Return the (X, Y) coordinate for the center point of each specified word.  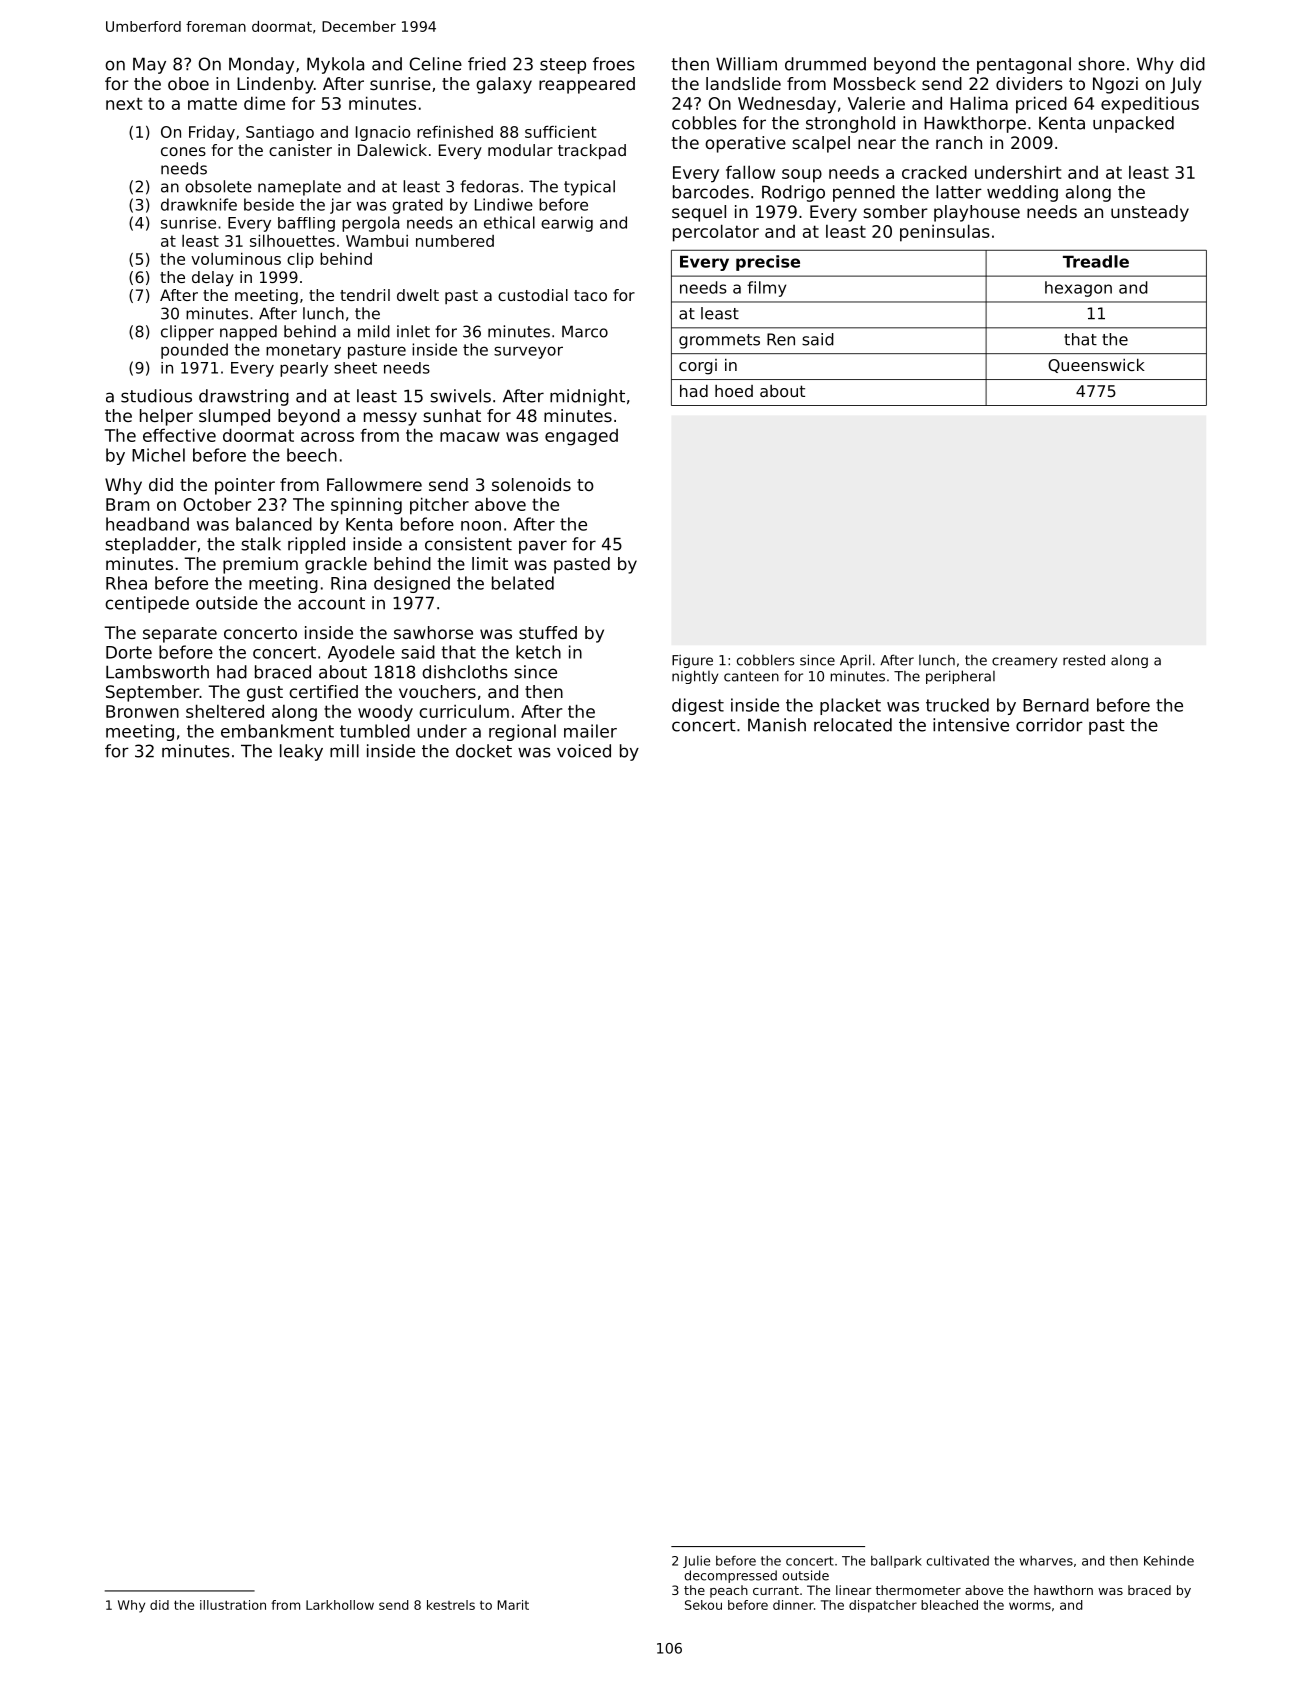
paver (543, 547)
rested (1084, 660)
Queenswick (1096, 366)
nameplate (299, 188)
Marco (585, 331)
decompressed (730, 1576)
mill (344, 751)
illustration (233, 1605)
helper (166, 417)
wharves (1046, 1561)
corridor (1049, 725)
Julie (696, 1562)
